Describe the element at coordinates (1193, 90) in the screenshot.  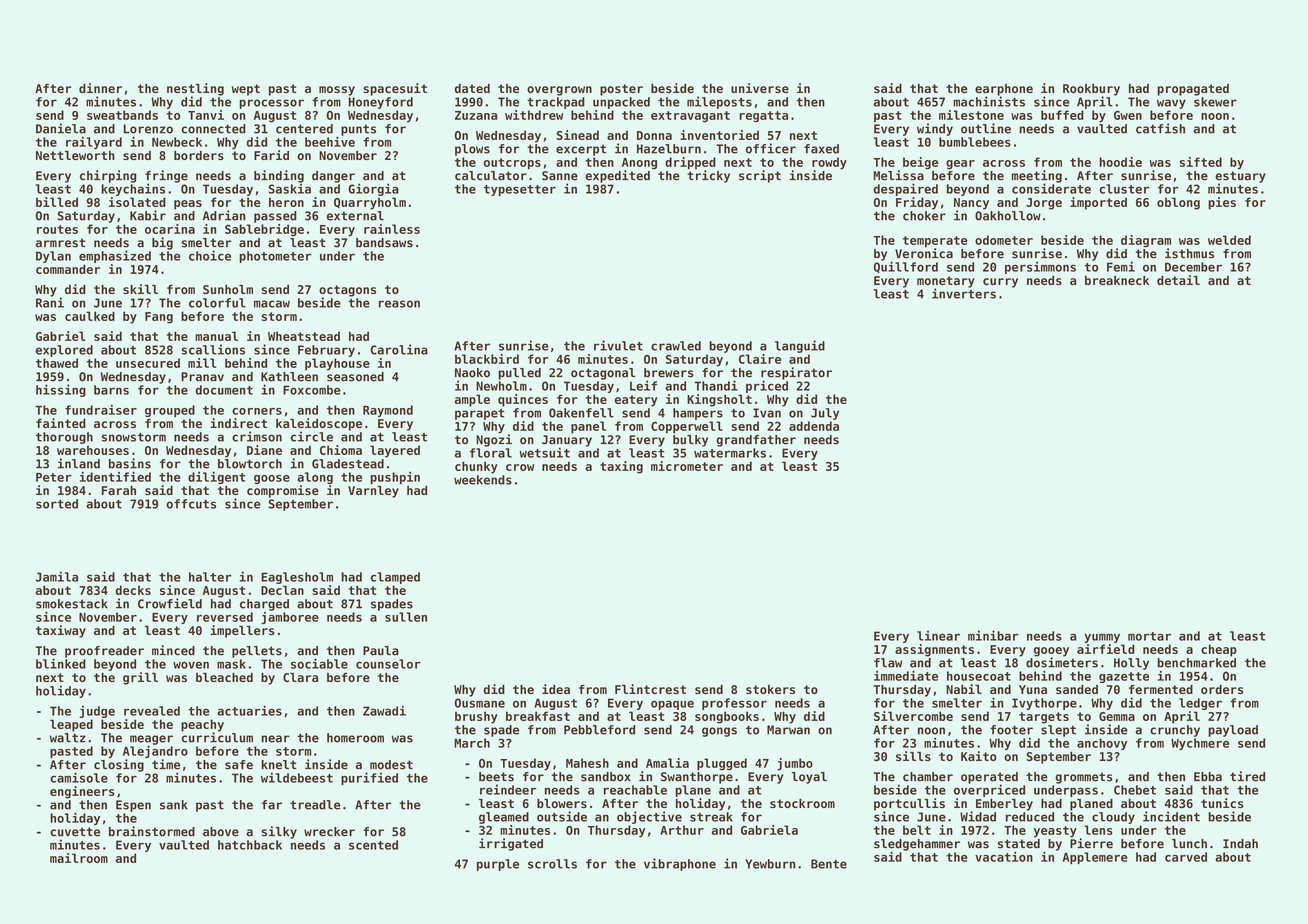
I see `propagated` at that location.
